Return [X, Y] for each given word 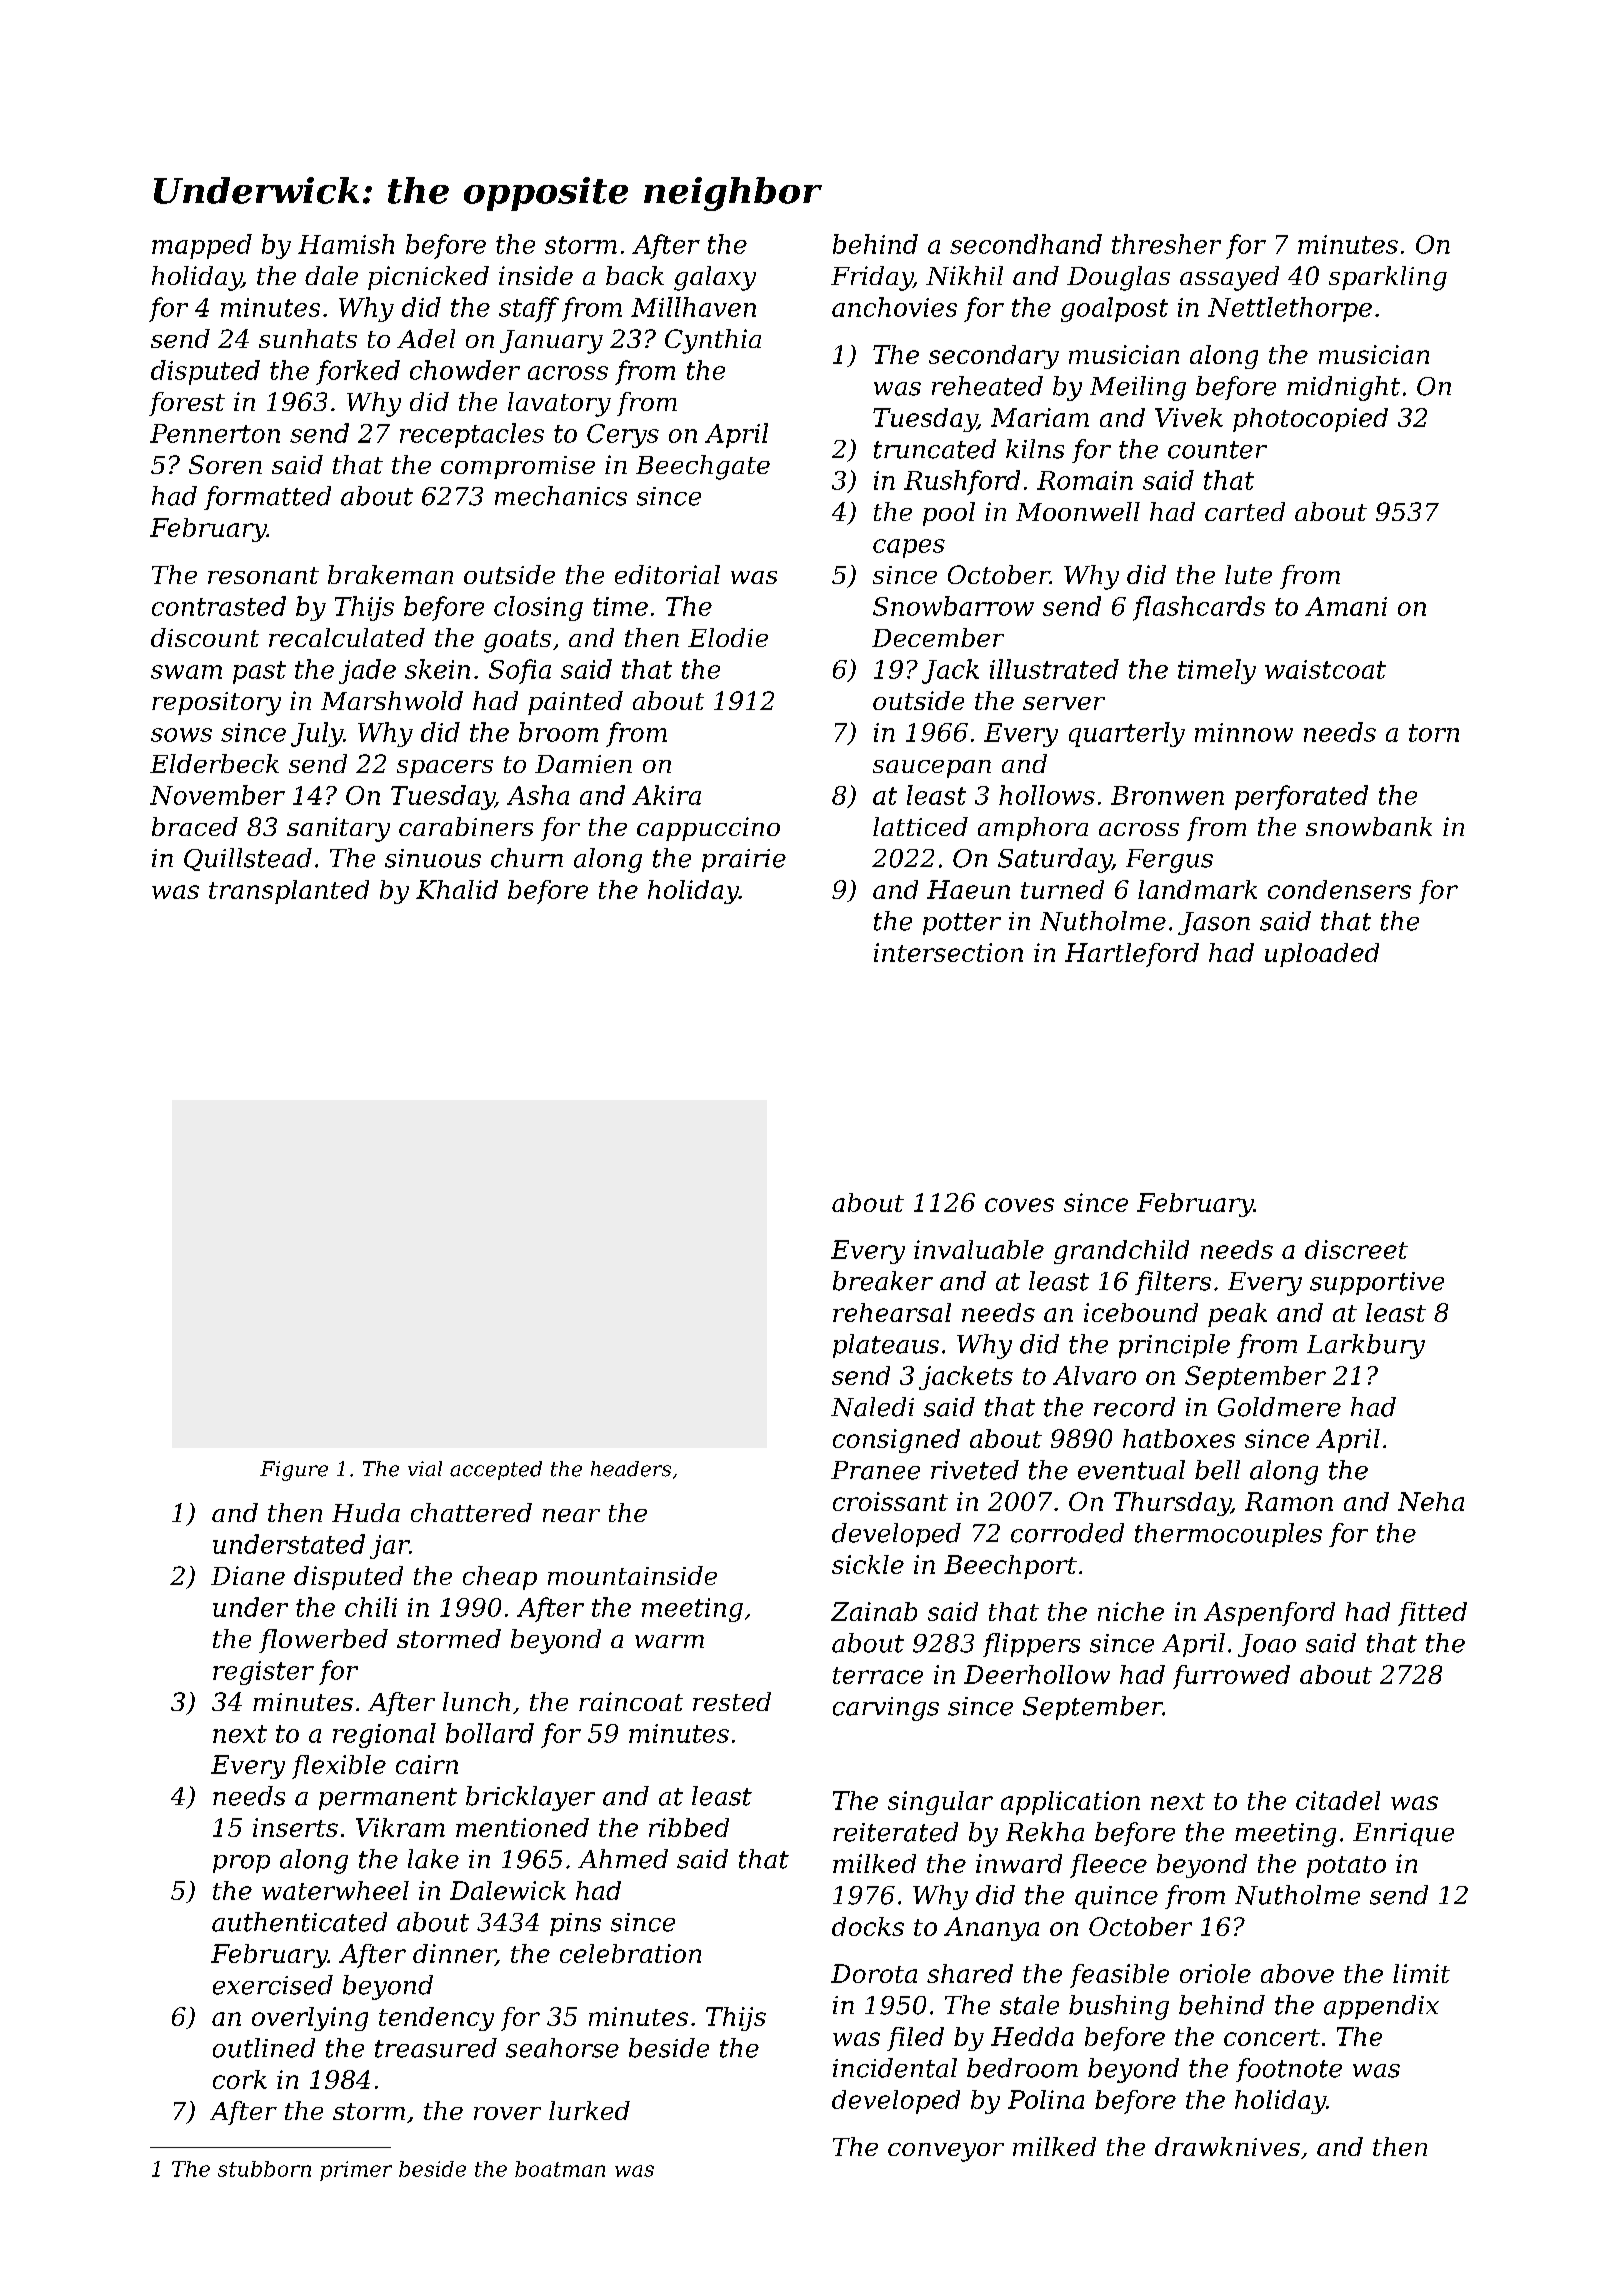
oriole [1215, 1973]
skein [437, 669]
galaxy [715, 278]
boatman [560, 2169]
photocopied [1310, 420]
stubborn [264, 2169]
